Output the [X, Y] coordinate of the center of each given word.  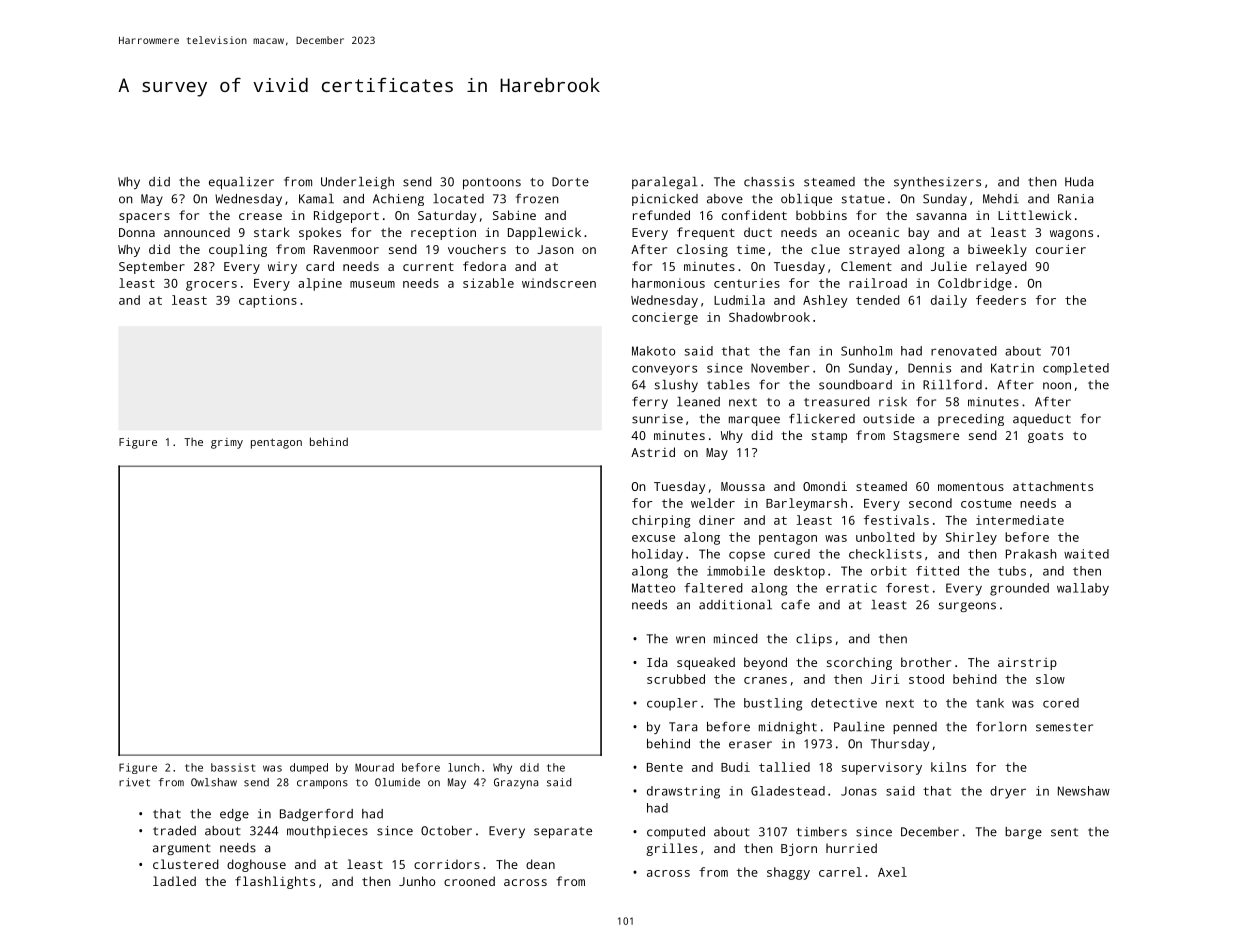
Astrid [653, 452]
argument [182, 849]
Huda [1079, 182]
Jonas [859, 791]
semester [1064, 727]
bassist [233, 767]
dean [540, 864]
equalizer [241, 183]
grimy [227, 443]
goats [1045, 437]
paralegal [664, 183]
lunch [463, 767]
